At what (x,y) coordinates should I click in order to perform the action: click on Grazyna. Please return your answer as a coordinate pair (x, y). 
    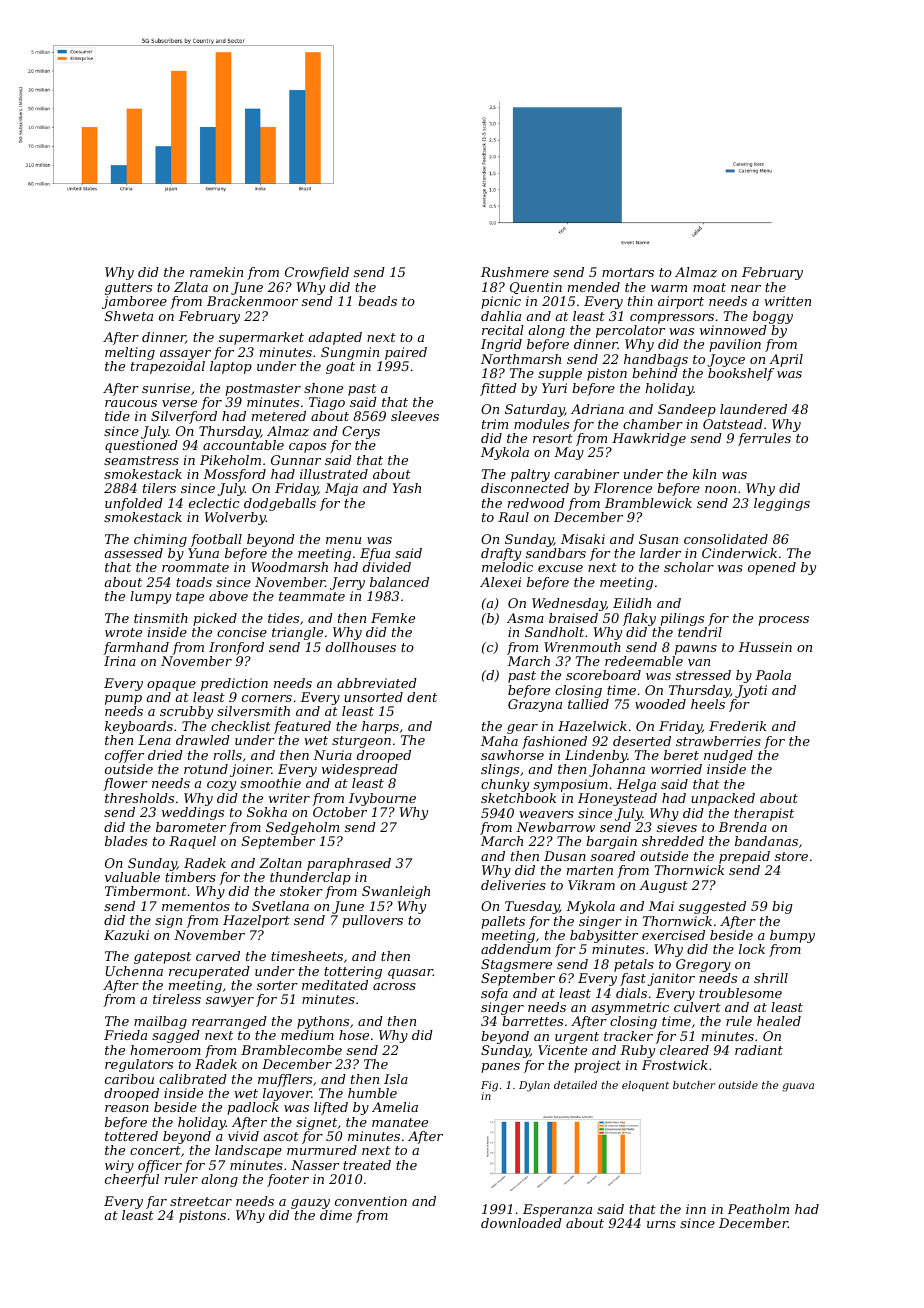
    Looking at the image, I should click on (535, 705).
